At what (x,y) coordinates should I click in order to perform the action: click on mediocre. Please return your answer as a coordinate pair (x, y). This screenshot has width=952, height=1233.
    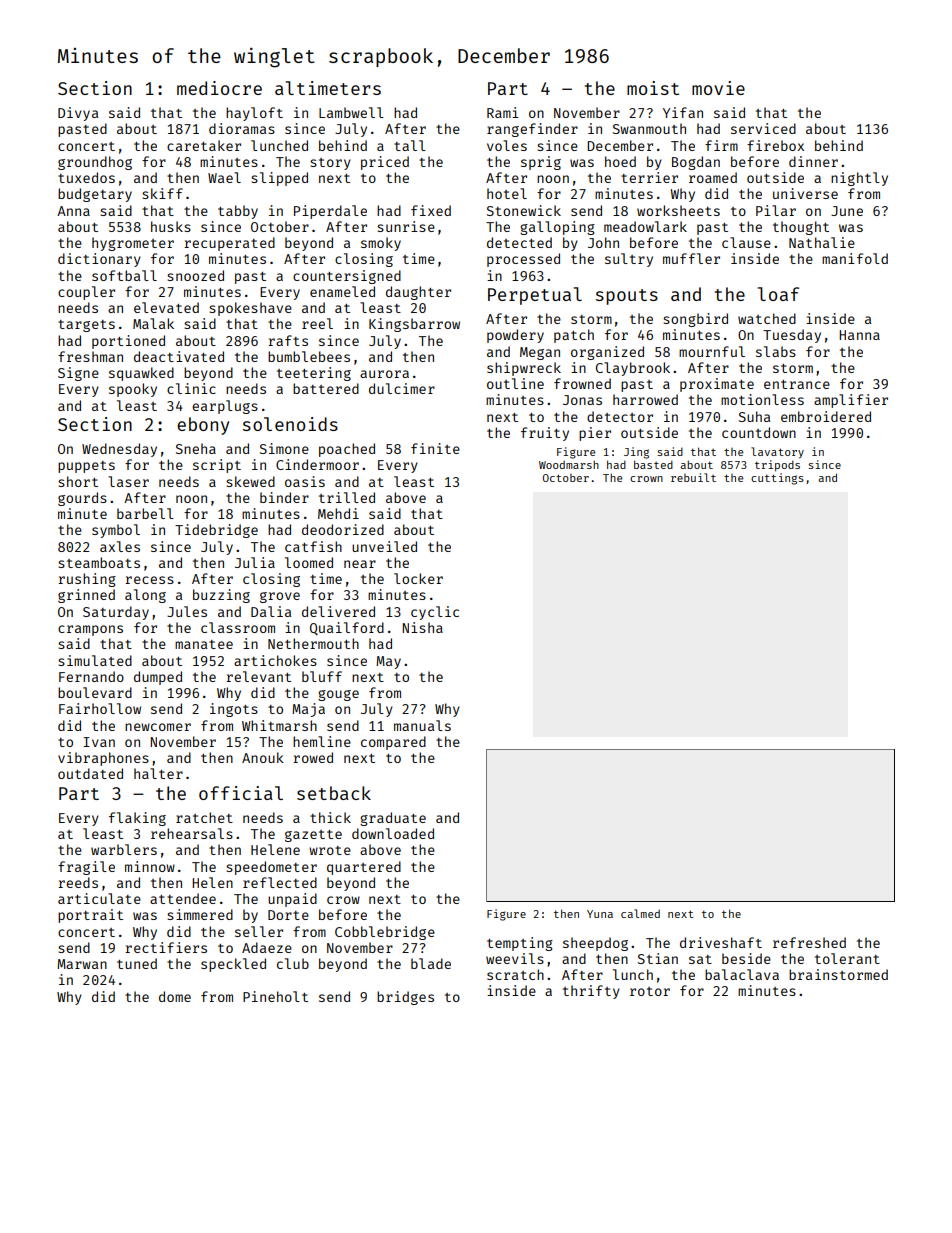
    Looking at the image, I should click on (219, 88).
